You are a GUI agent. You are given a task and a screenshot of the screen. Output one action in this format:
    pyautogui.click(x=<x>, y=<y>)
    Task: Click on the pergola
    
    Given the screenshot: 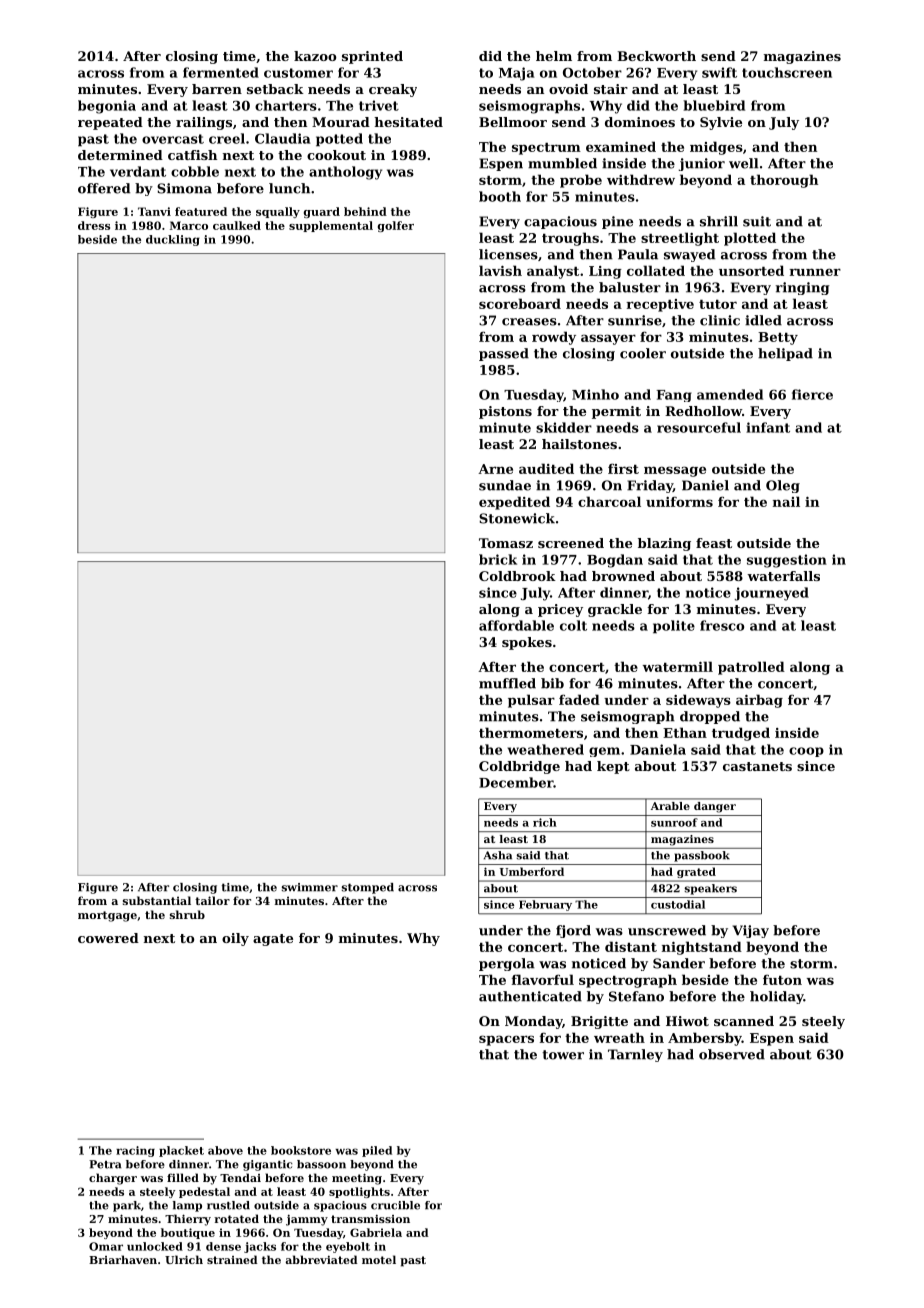 What is the action you would take?
    pyautogui.click(x=507, y=964)
